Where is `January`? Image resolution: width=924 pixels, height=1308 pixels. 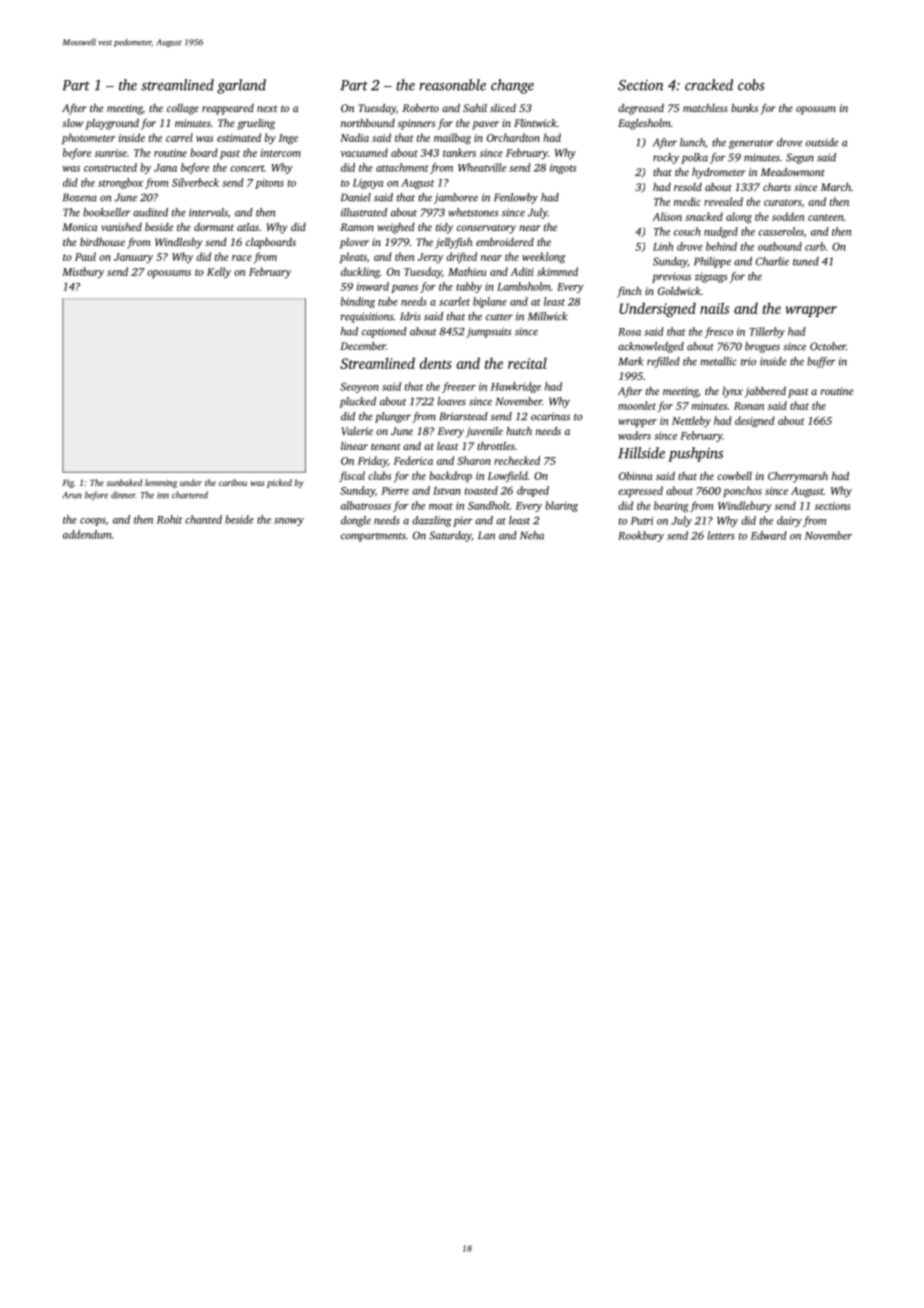 January is located at coordinates (133, 258).
